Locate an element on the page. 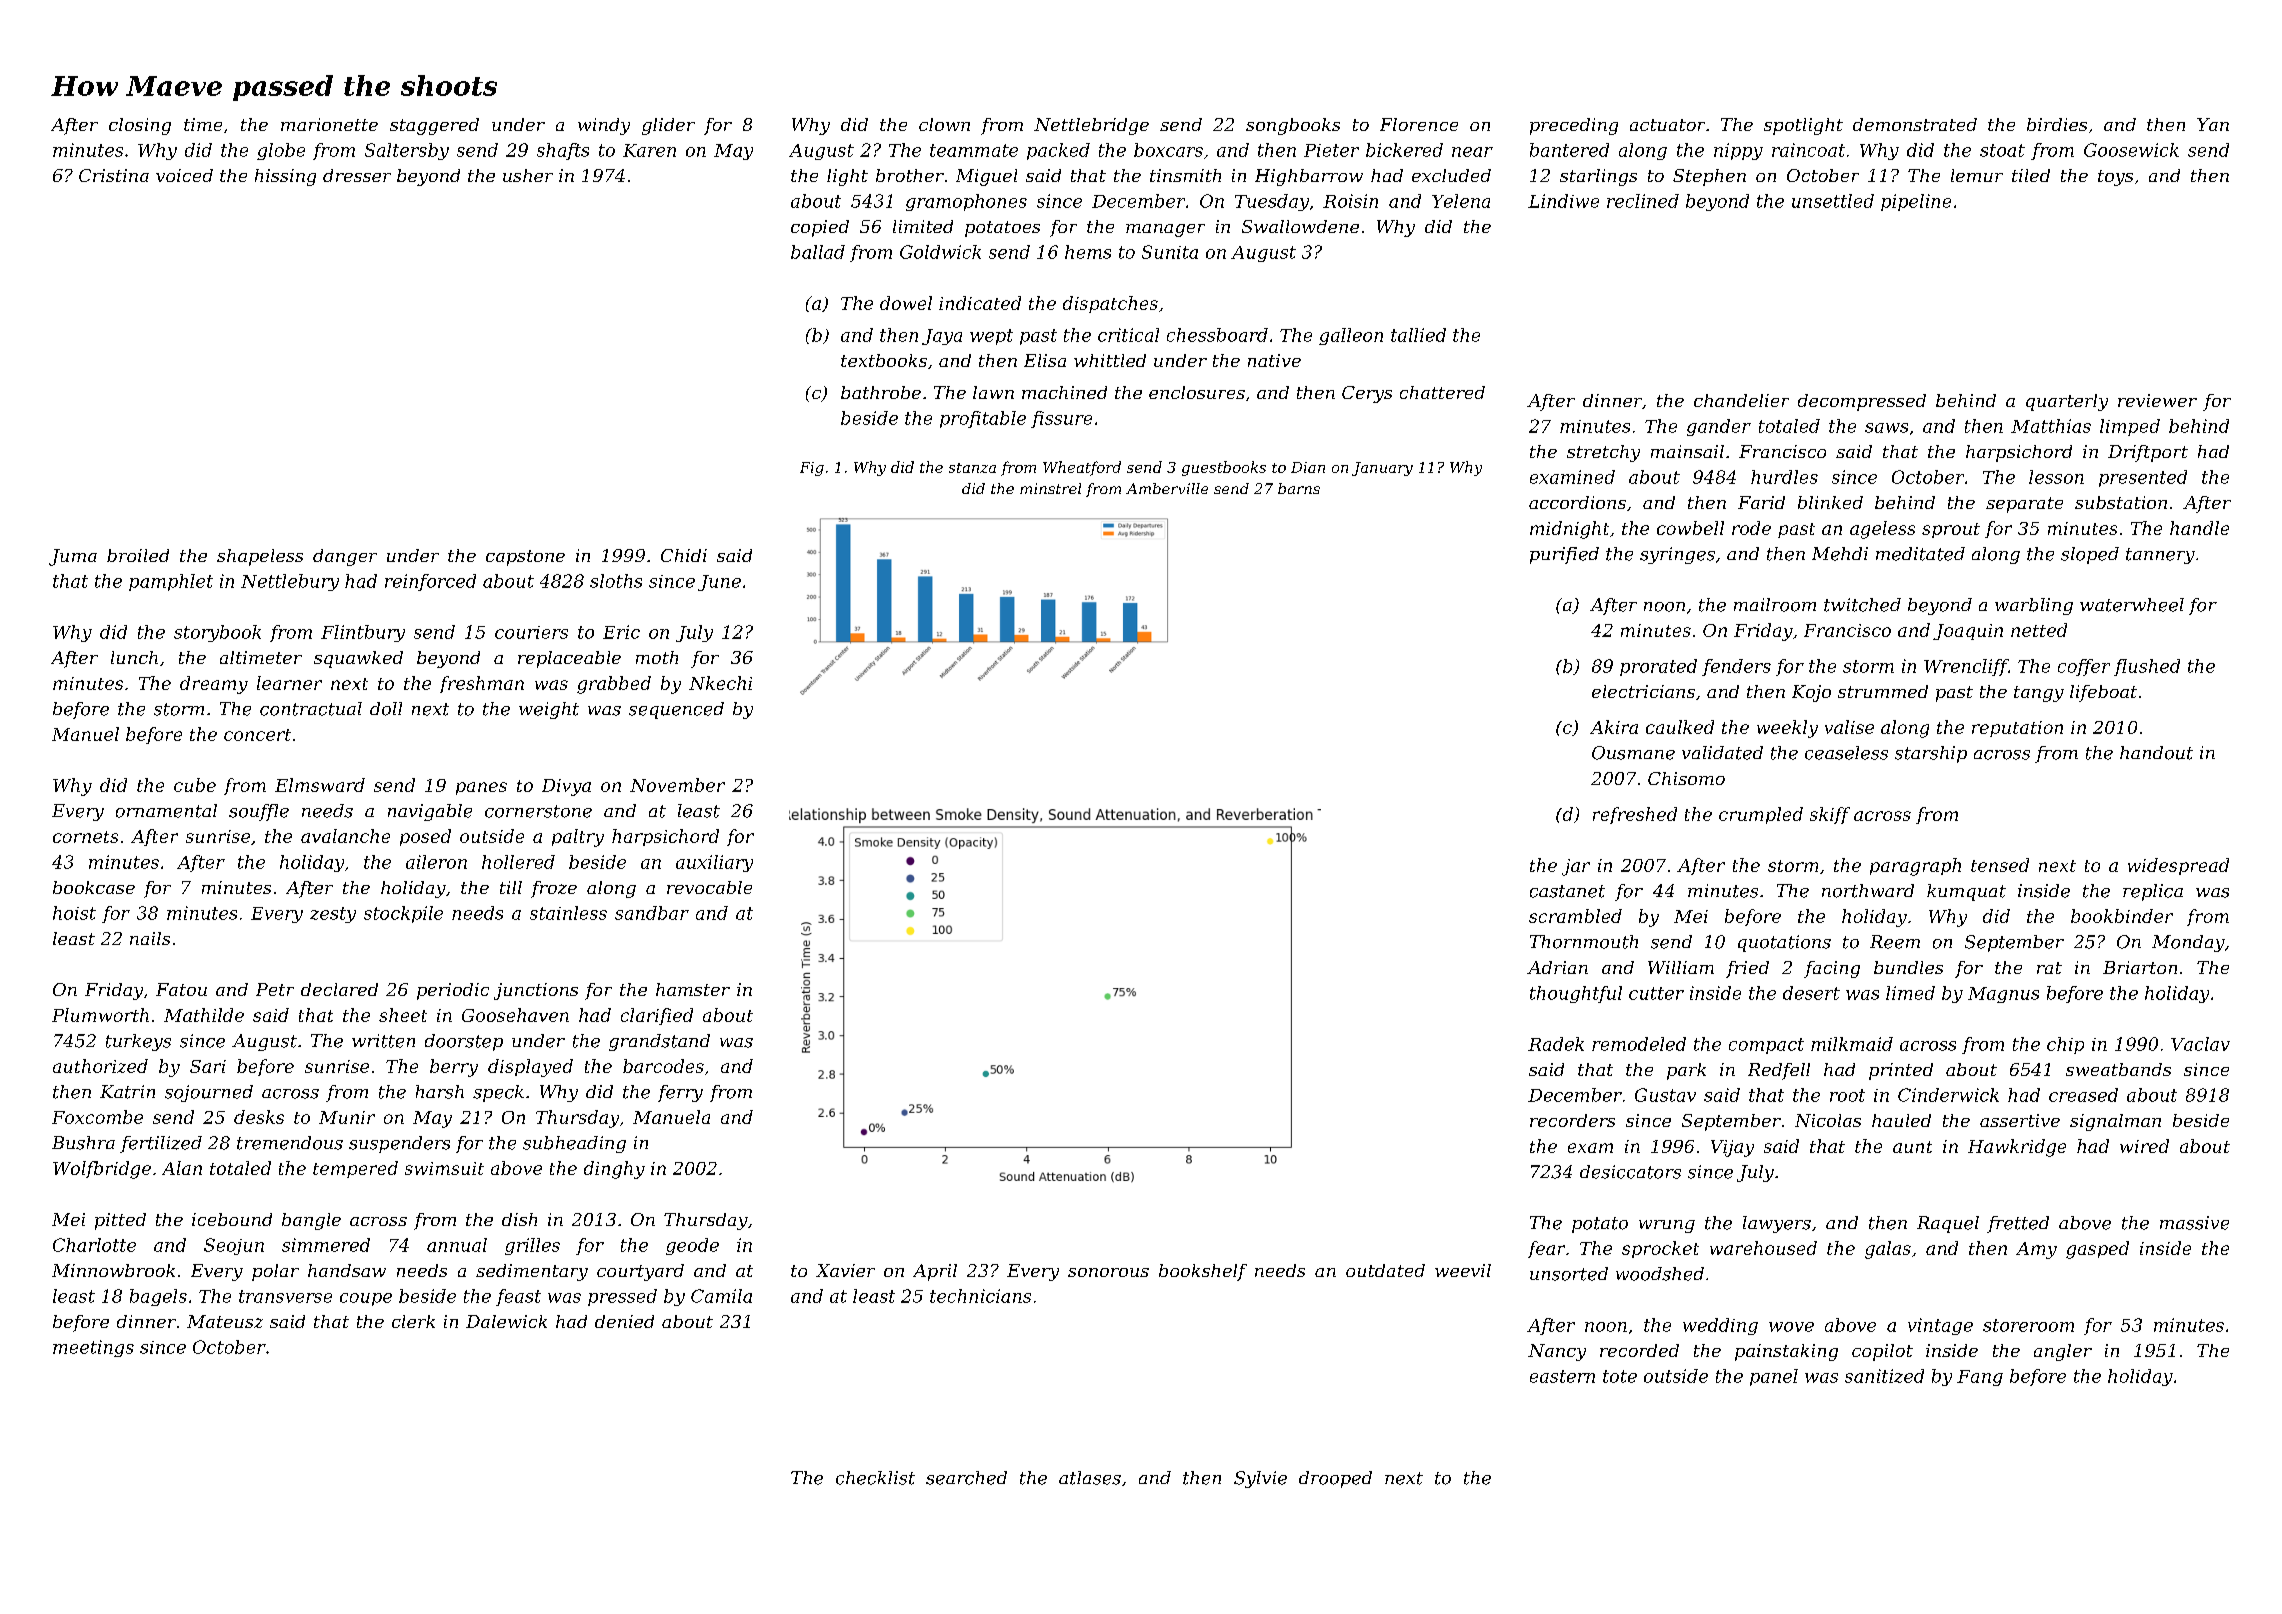  electricians is located at coordinates (1643, 691).
